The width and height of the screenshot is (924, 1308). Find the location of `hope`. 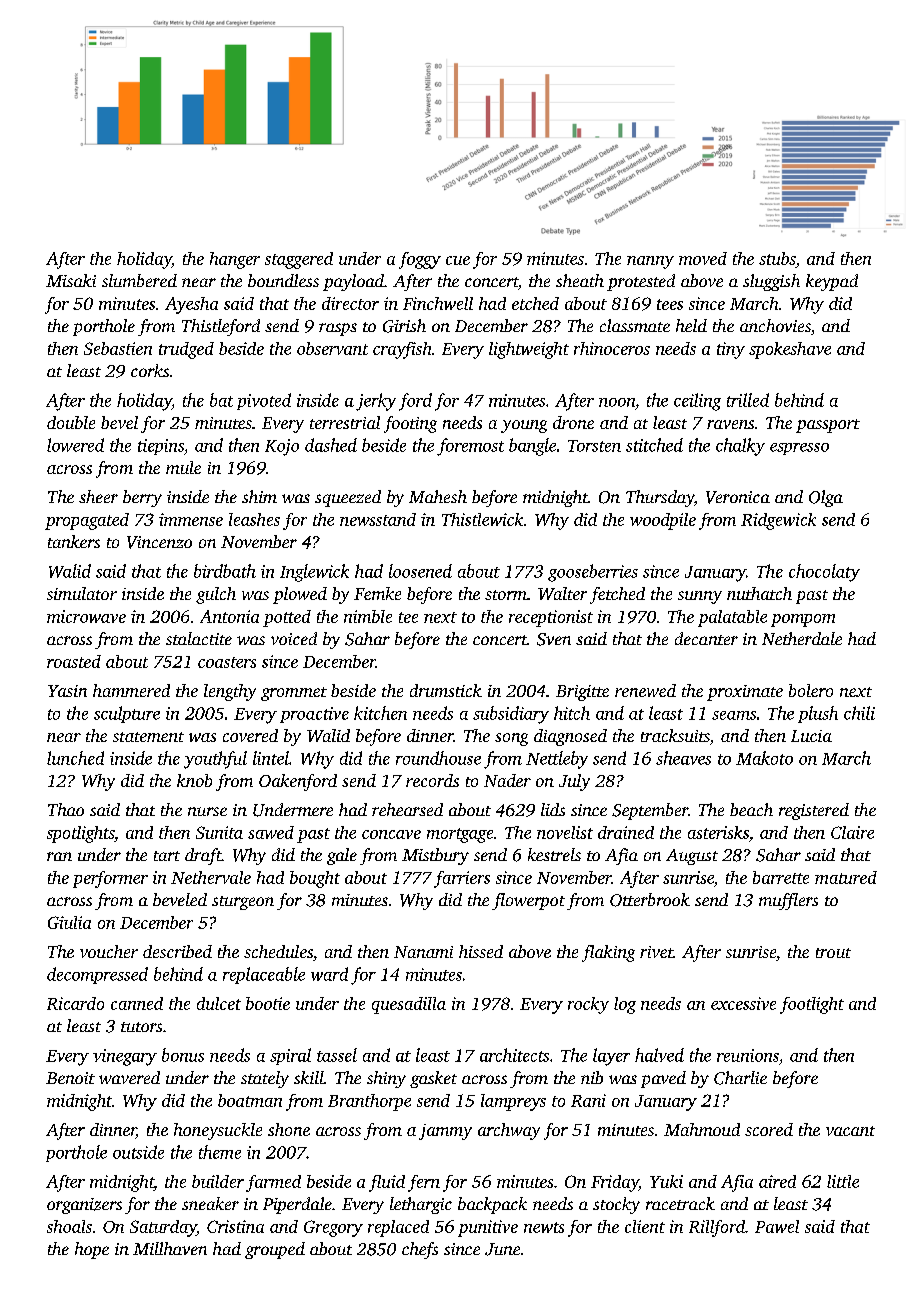

hope is located at coordinates (92, 1250).
